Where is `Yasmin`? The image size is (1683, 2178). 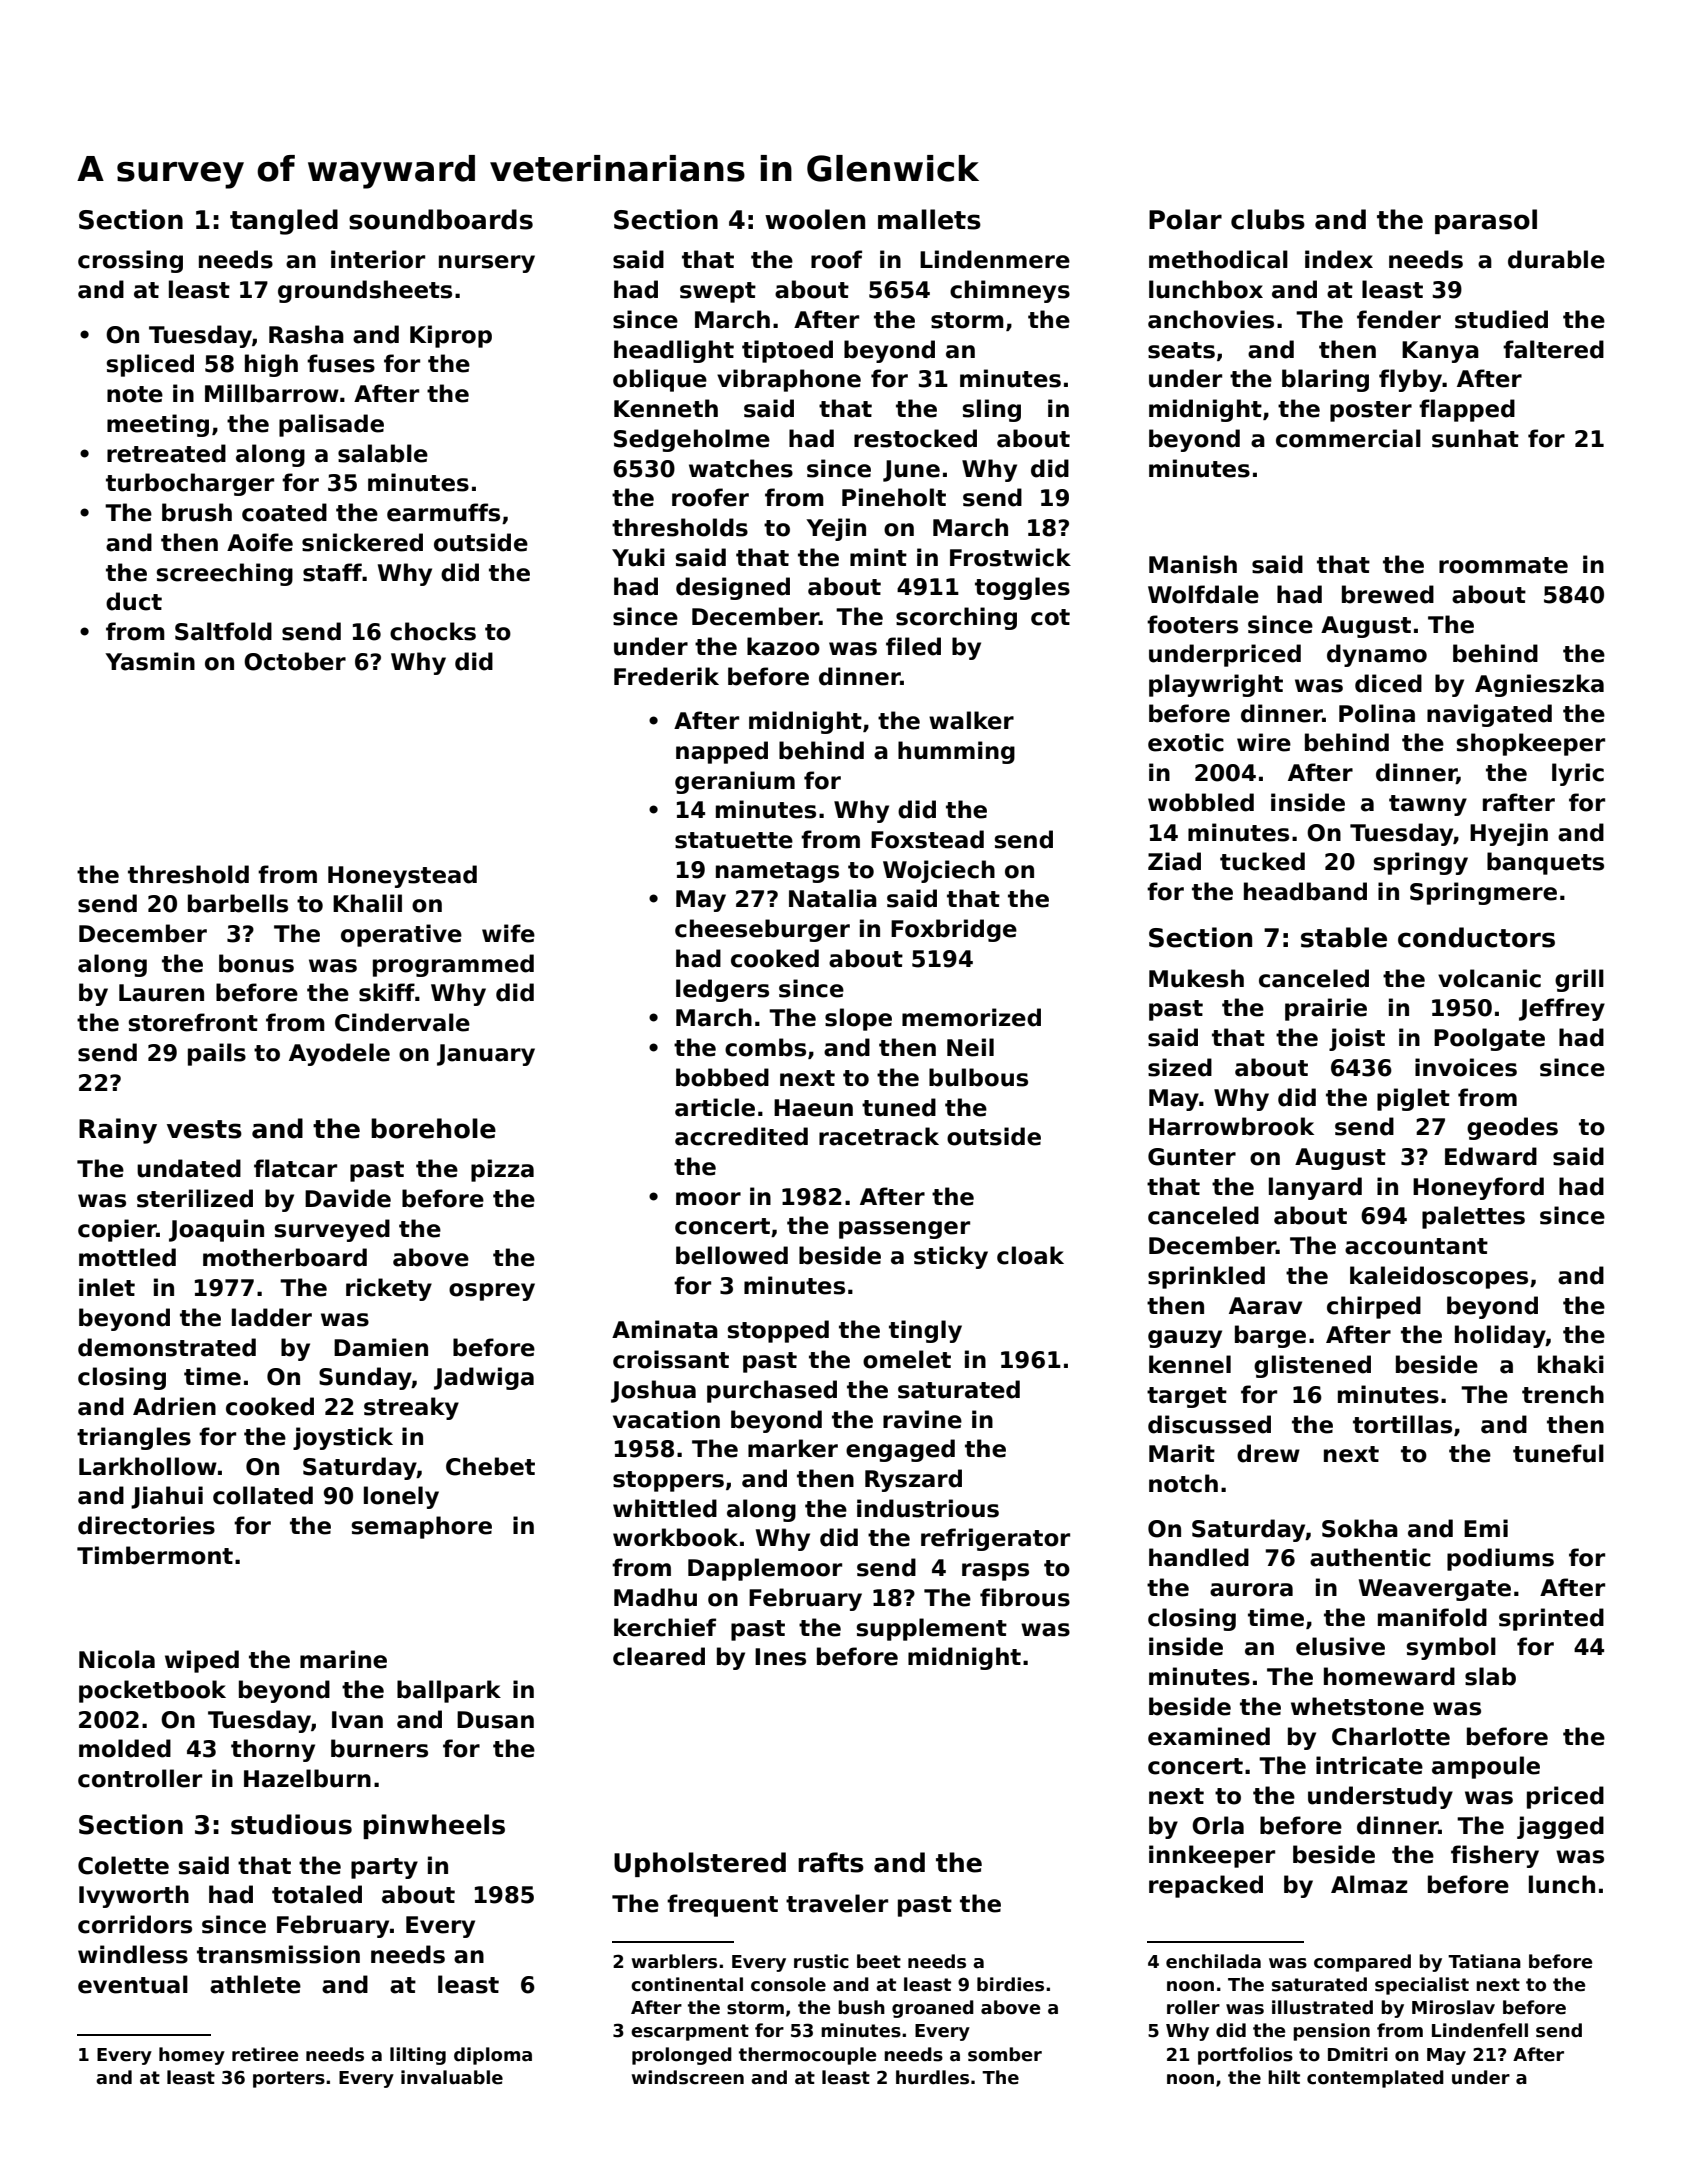 Yasmin is located at coordinates (150, 661).
